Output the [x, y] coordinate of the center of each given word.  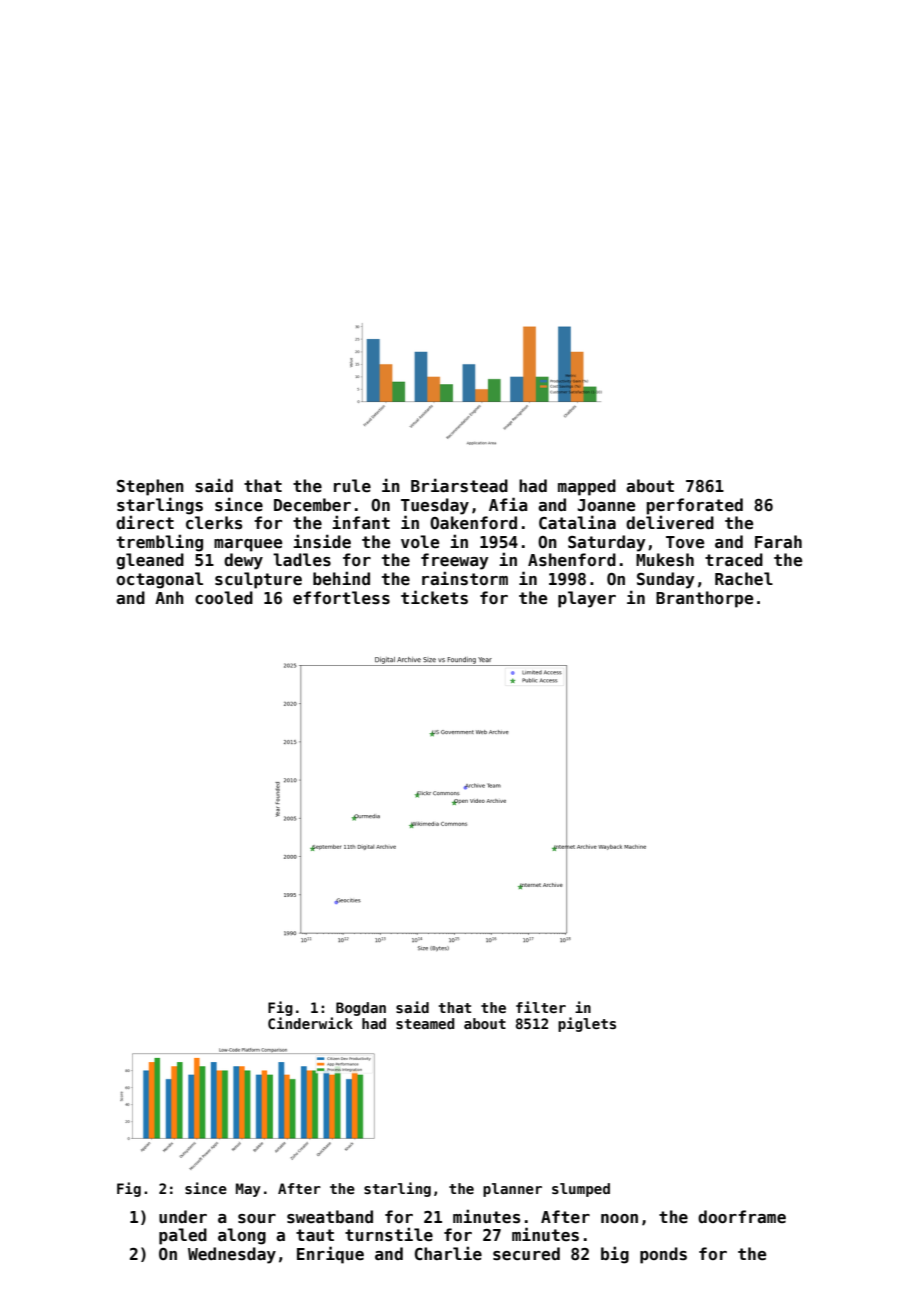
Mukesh [665, 560]
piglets [587, 1024]
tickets [434, 597]
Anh [169, 597]
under [183, 1217]
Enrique [330, 1255]
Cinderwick [310, 1023]
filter [541, 1007]
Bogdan [361, 1009]
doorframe [742, 1216]
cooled [224, 597]
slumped [581, 1190]
